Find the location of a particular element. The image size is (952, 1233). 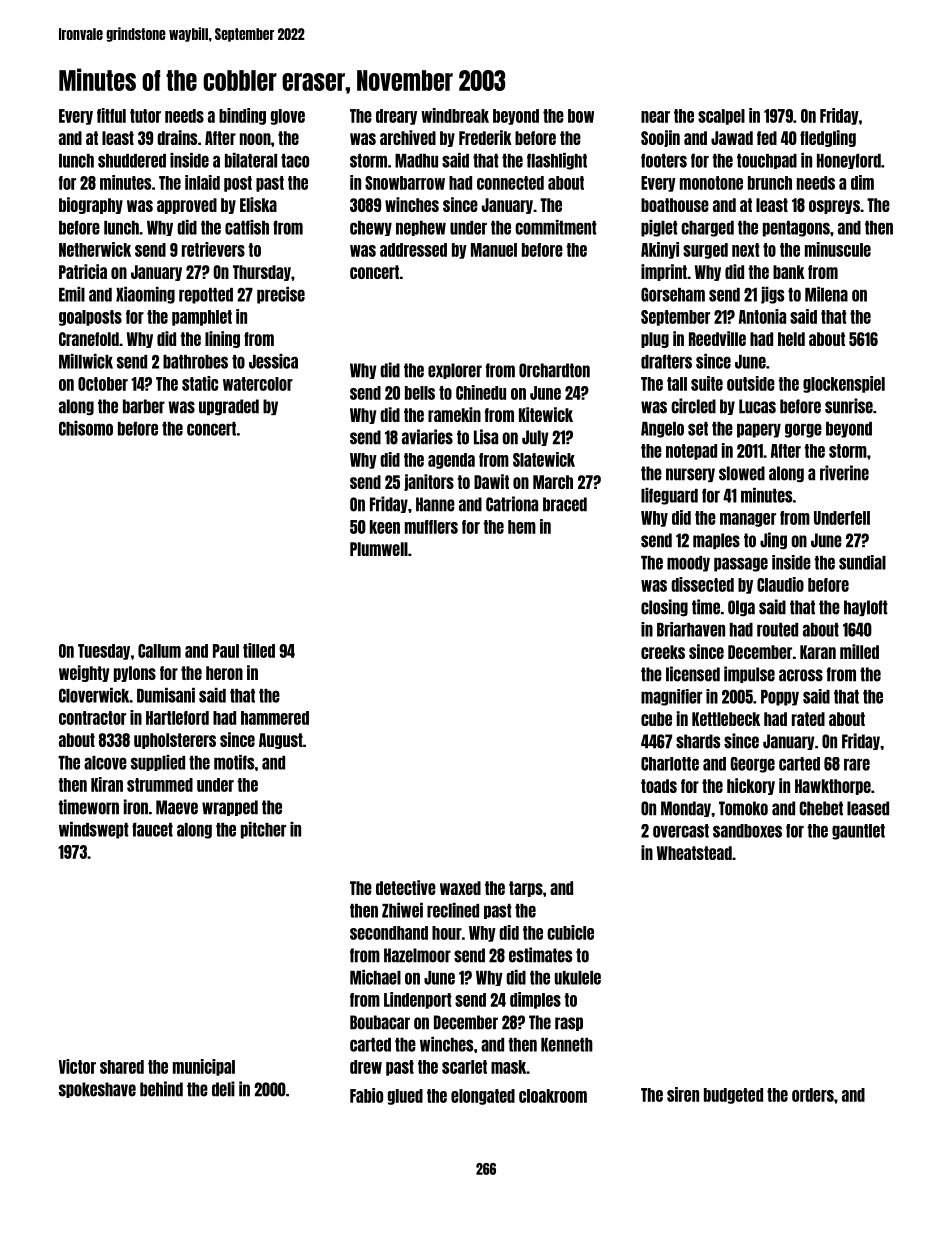

impulse is located at coordinates (749, 674).
